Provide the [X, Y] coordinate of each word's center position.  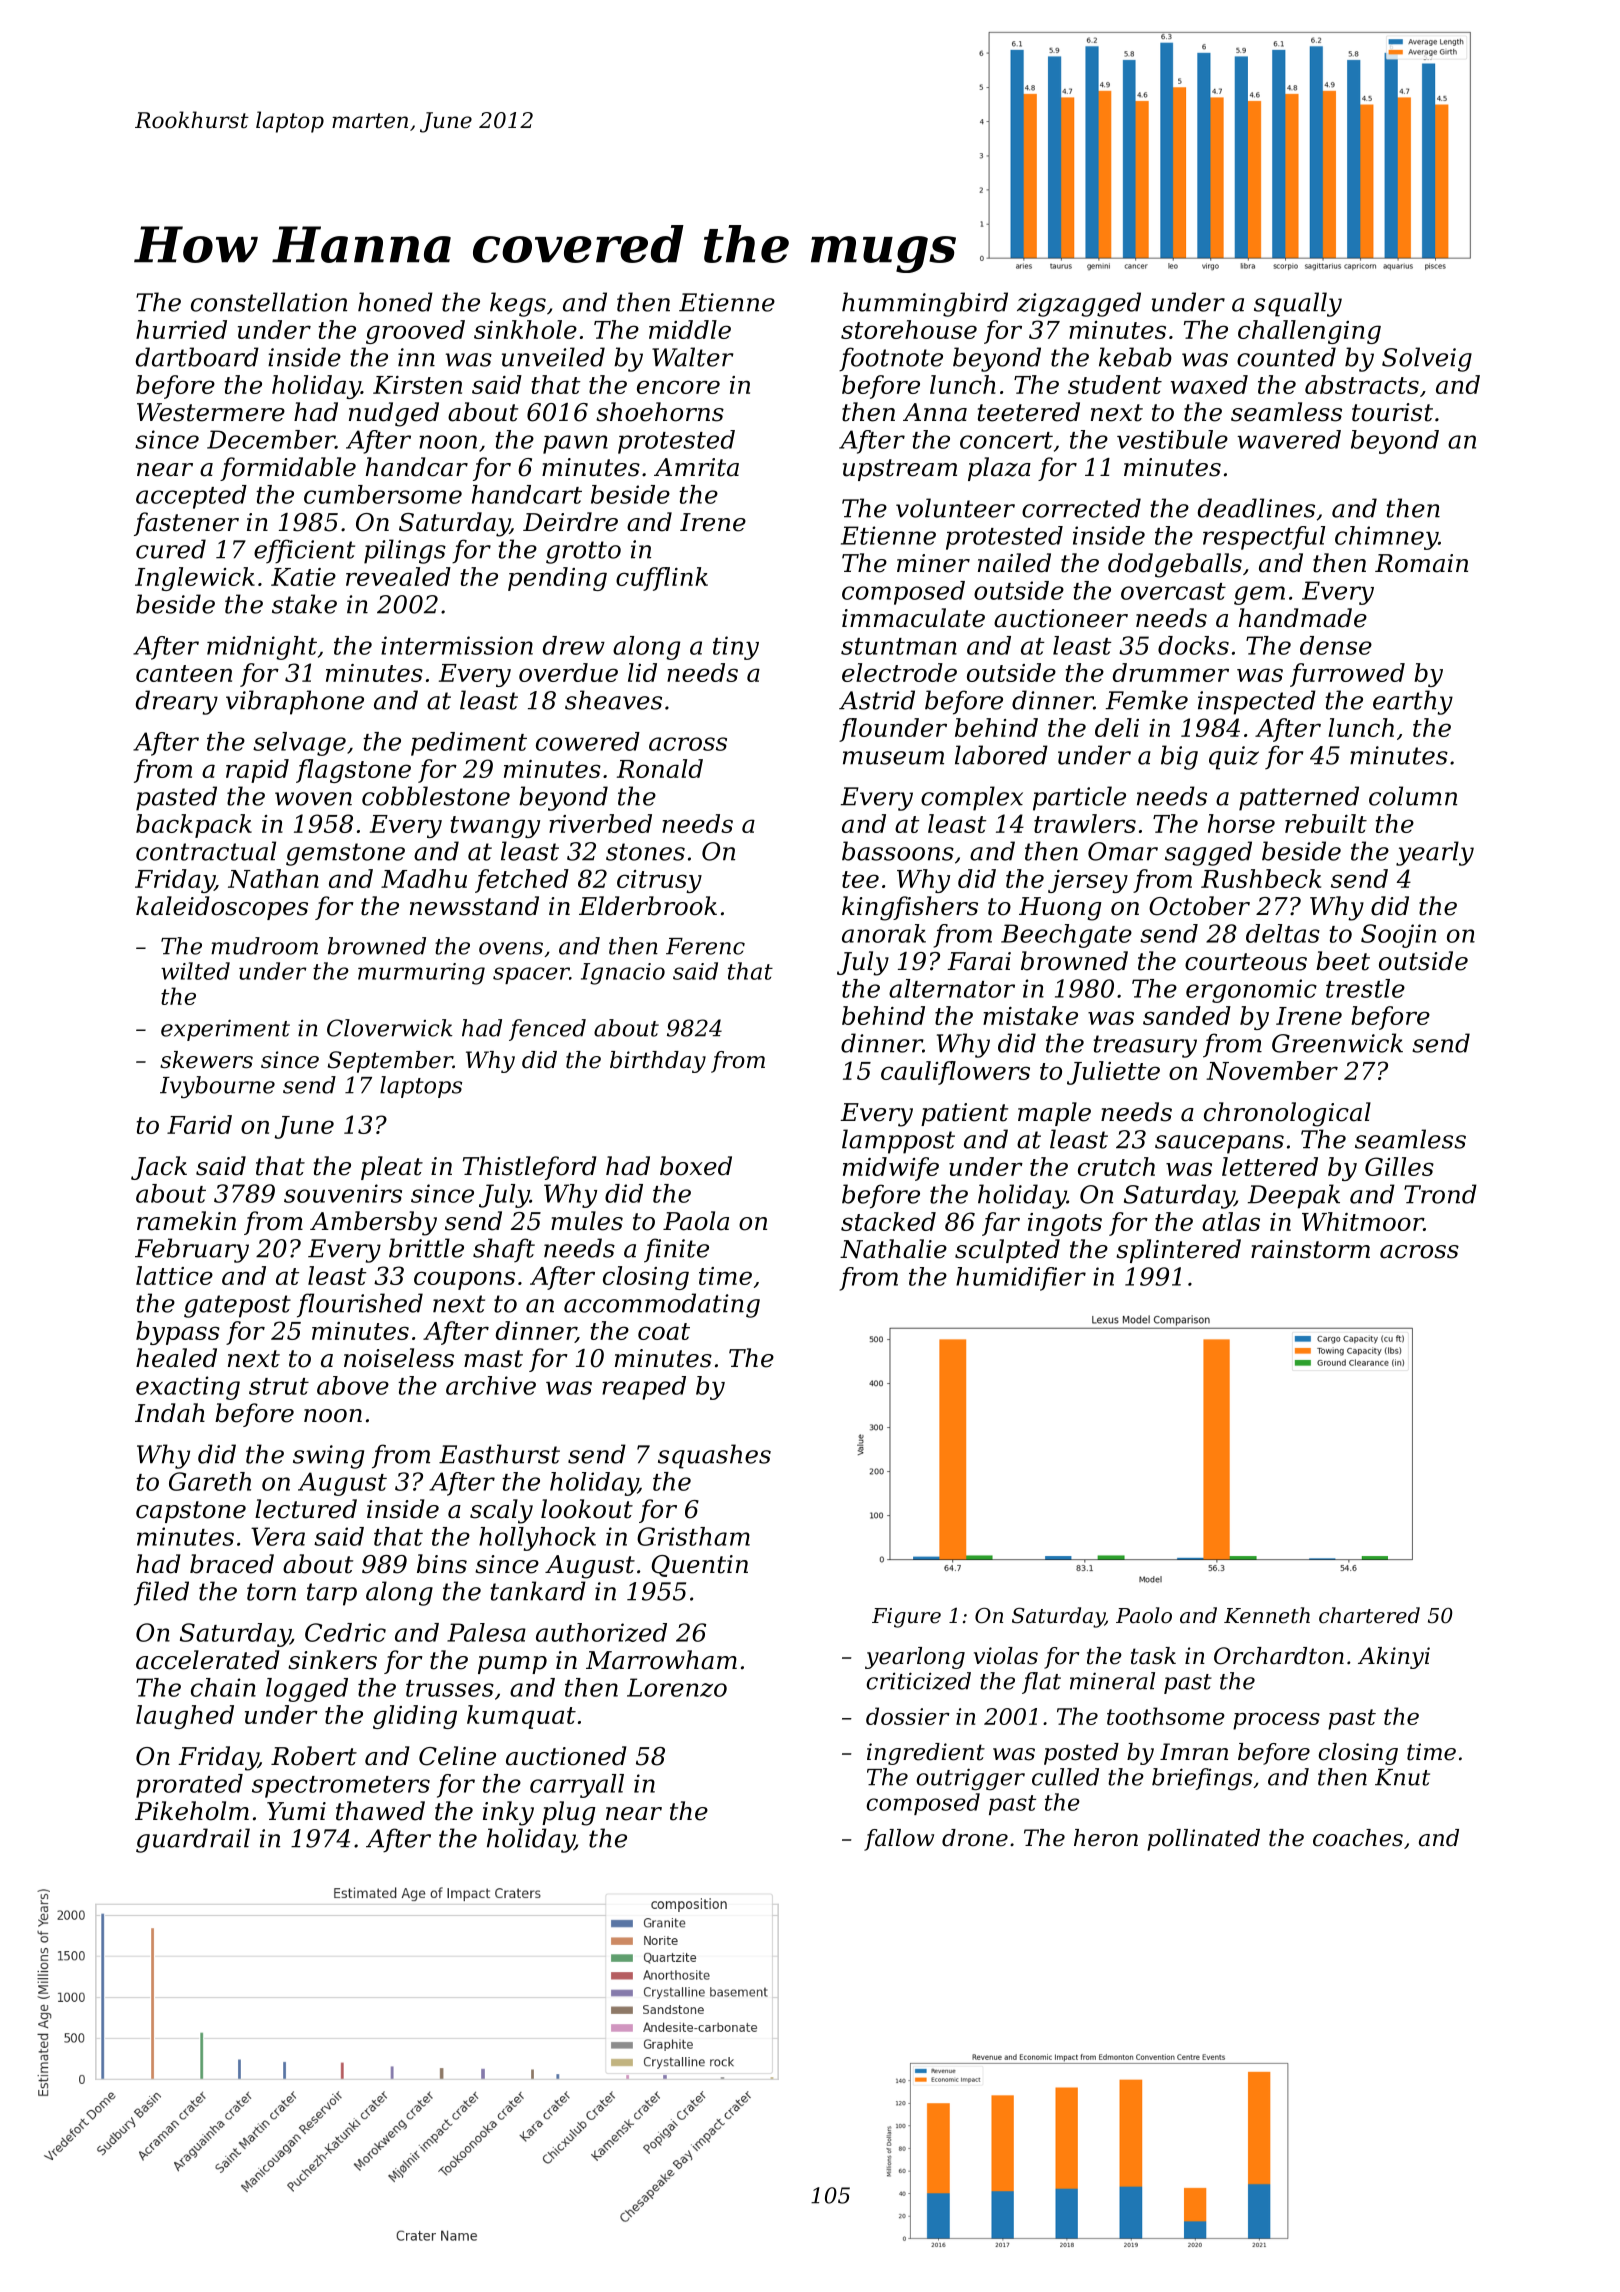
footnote [891, 359]
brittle [426, 1248]
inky [508, 1813]
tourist [1392, 412]
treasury [1145, 1046]
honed [395, 302]
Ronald [660, 768]
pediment [469, 744]
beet [1343, 961]
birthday [658, 1062]
